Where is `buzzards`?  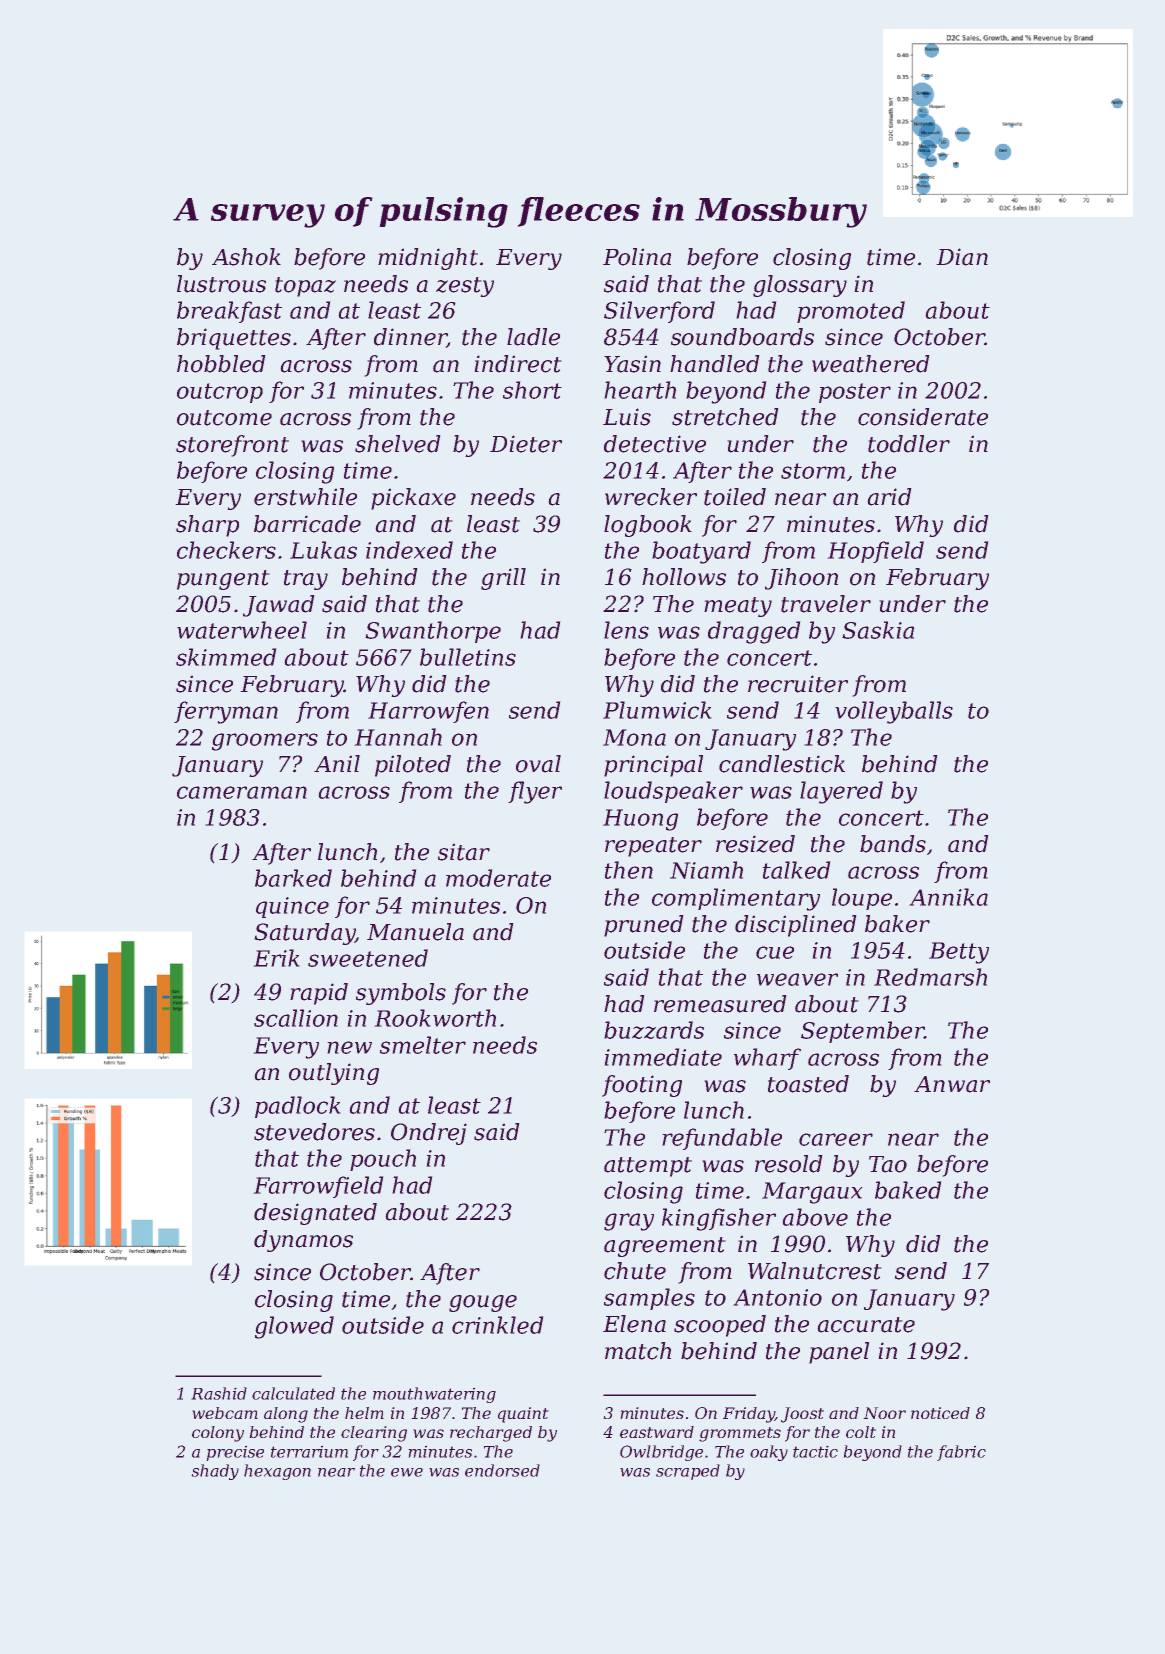
buzzards is located at coordinates (654, 1030).
